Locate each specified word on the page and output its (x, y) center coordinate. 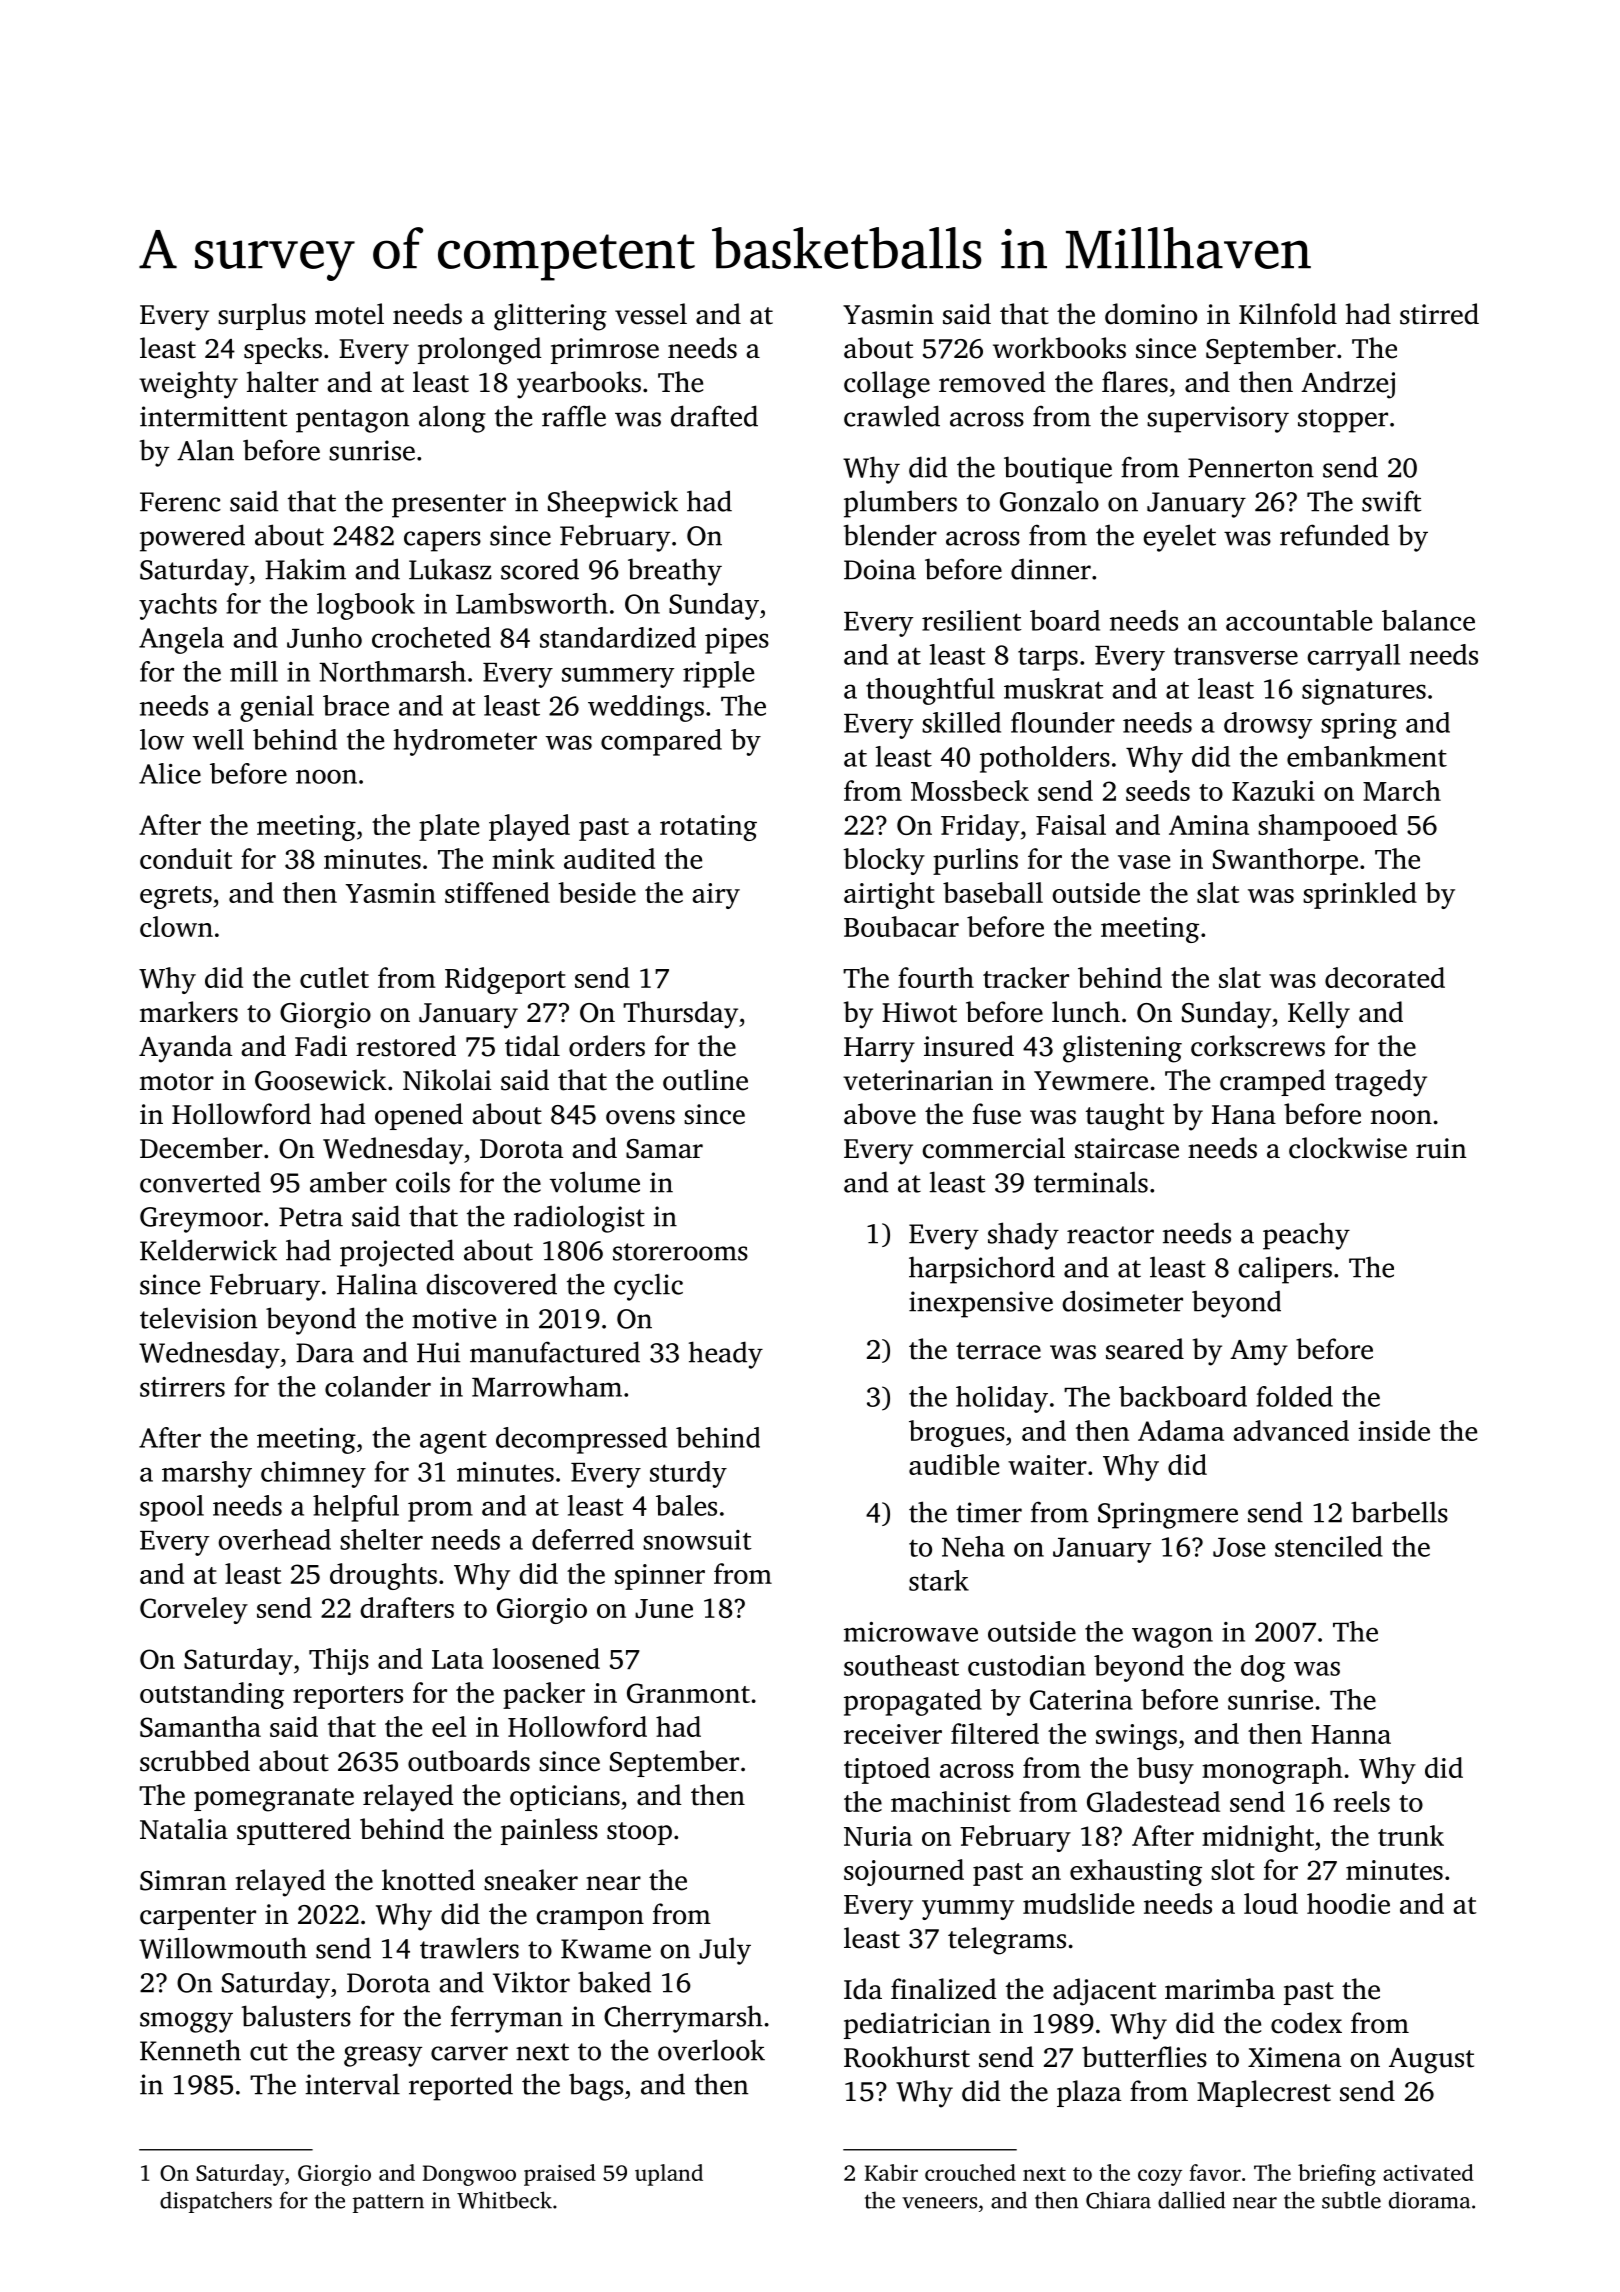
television (198, 1318)
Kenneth (190, 2050)
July (725, 1951)
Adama (1181, 1430)
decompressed (581, 1440)
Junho (324, 637)
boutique (1058, 470)
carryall (1353, 657)
